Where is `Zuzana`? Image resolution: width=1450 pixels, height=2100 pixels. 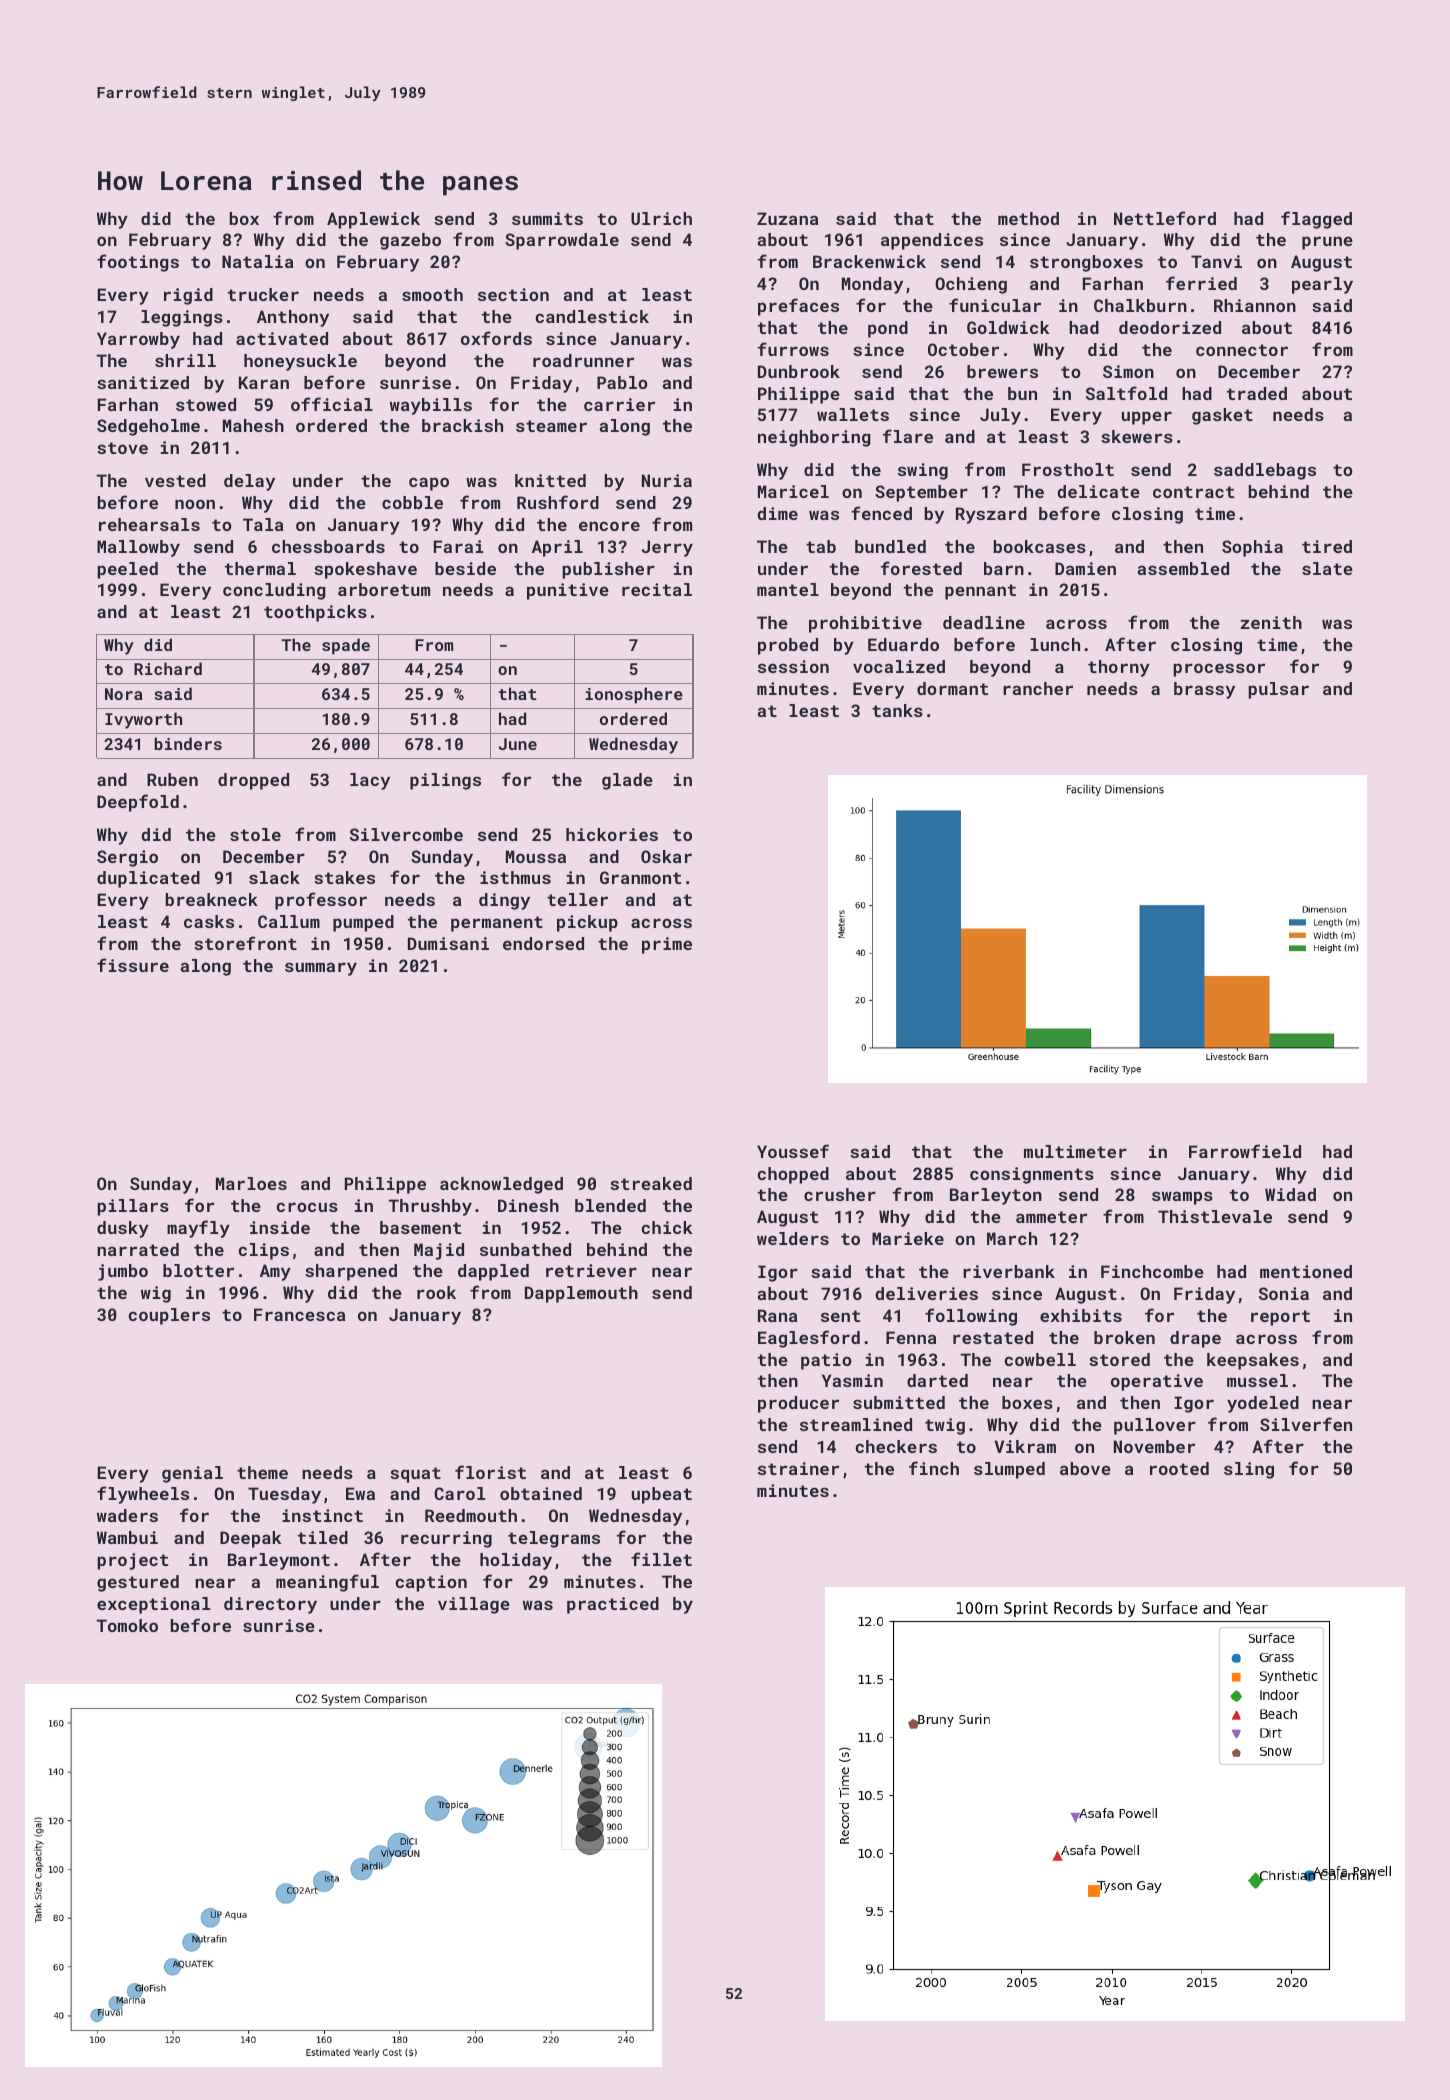
Zuzana is located at coordinates (787, 218).
